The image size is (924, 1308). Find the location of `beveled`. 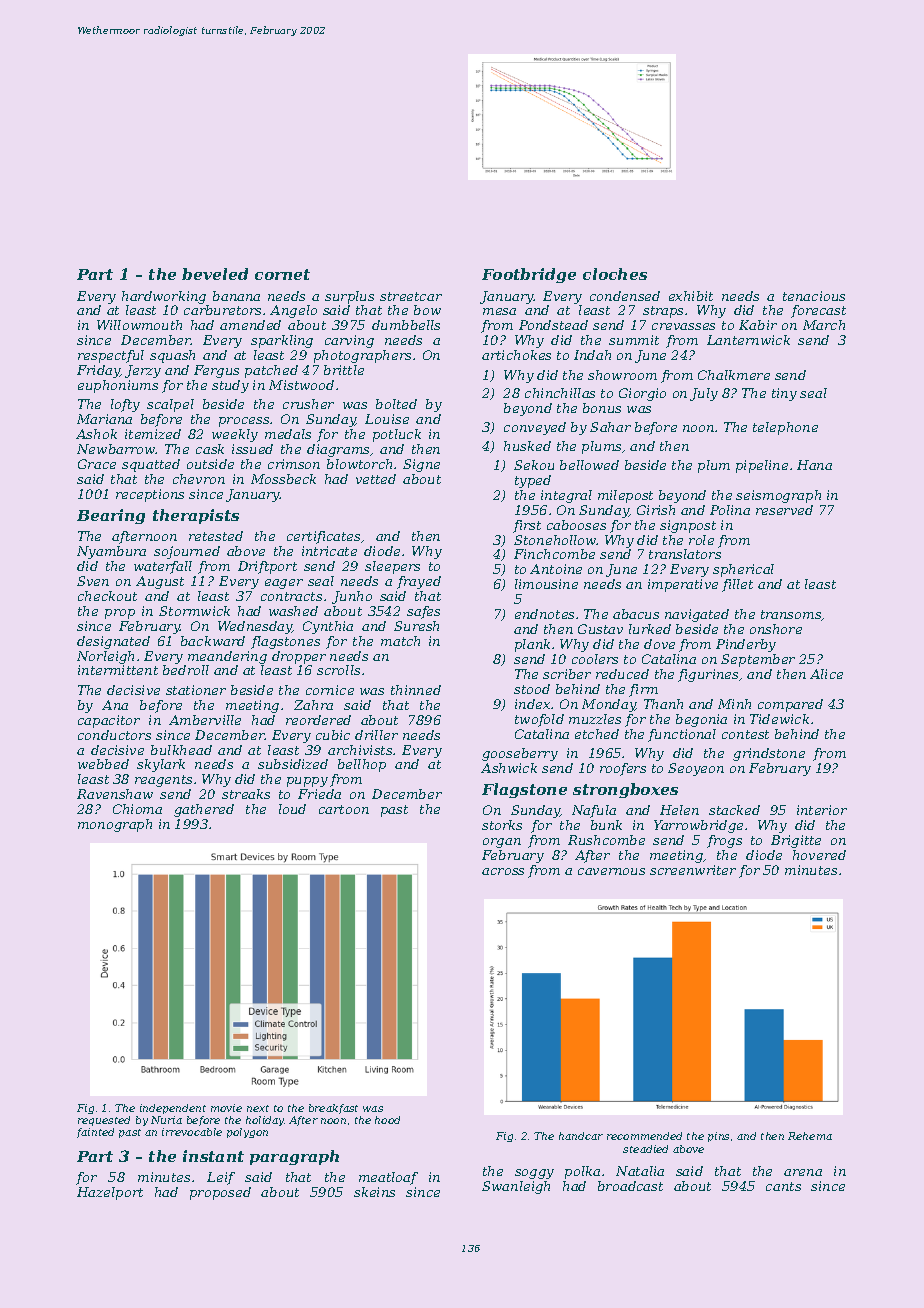

beveled is located at coordinates (215, 274).
